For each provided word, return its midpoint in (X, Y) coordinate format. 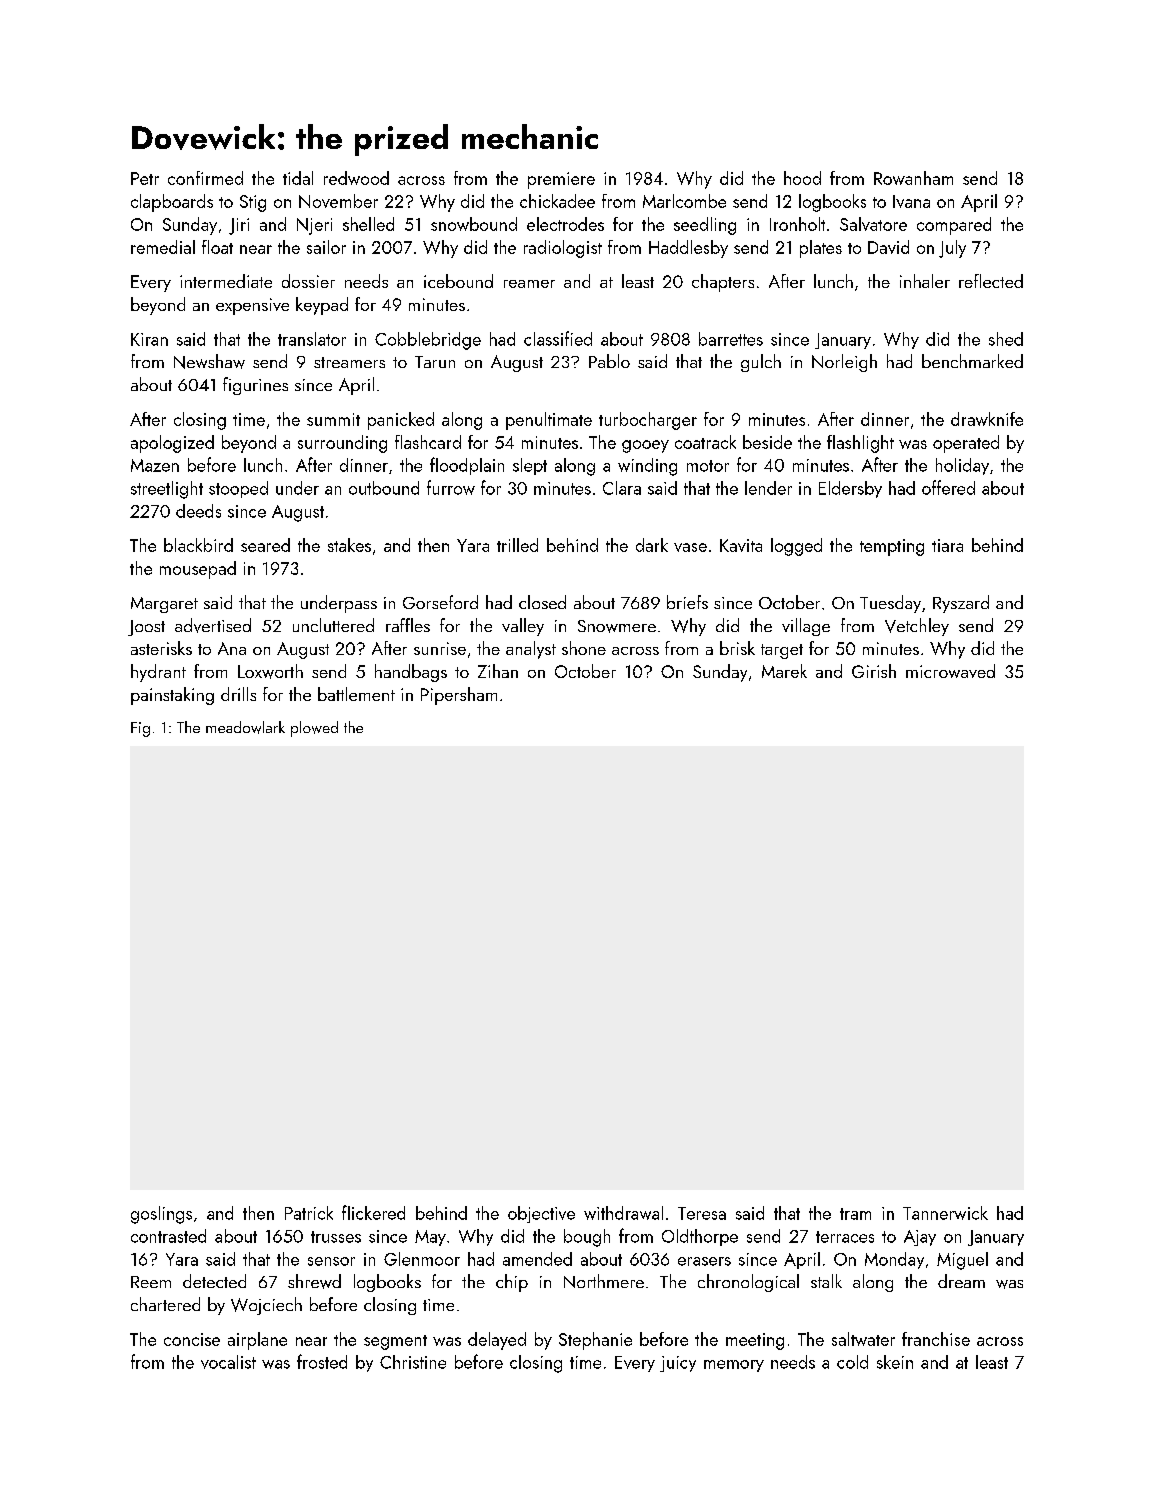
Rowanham (913, 178)
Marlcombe (684, 201)
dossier (308, 281)
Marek (784, 671)
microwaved (950, 671)
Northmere (604, 1281)
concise (192, 1339)
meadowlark (245, 727)
